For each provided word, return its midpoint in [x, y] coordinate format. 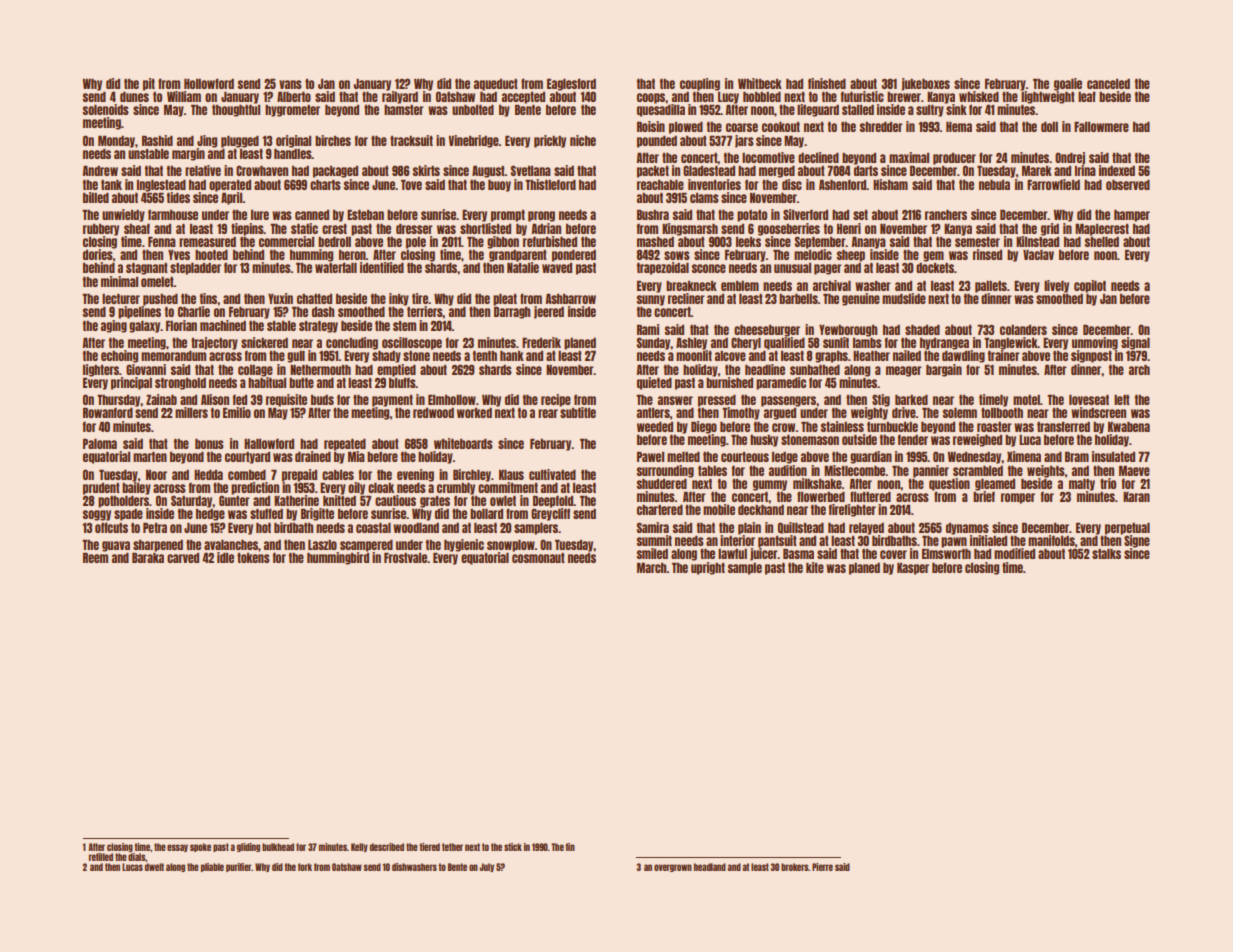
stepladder [195, 269]
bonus [209, 444]
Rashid [157, 140]
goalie [1068, 84]
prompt [508, 216]
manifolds [1051, 540]
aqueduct [496, 85]
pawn [954, 542]
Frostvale [405, 558]
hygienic [464, 545]
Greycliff [550, 514]
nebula [994, 185]
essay [177, 848]
